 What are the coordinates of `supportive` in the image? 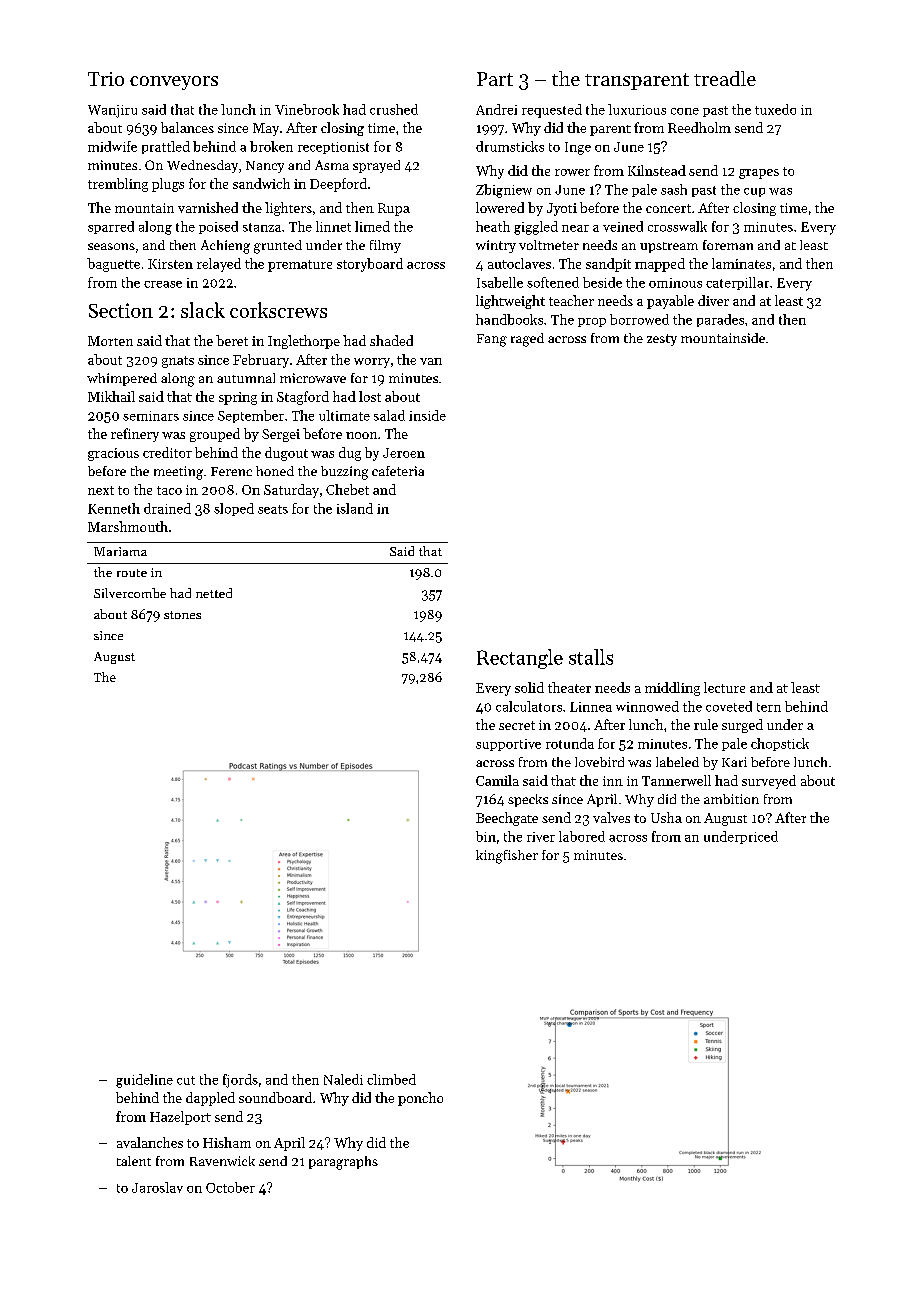 It's located at (508, 745).
